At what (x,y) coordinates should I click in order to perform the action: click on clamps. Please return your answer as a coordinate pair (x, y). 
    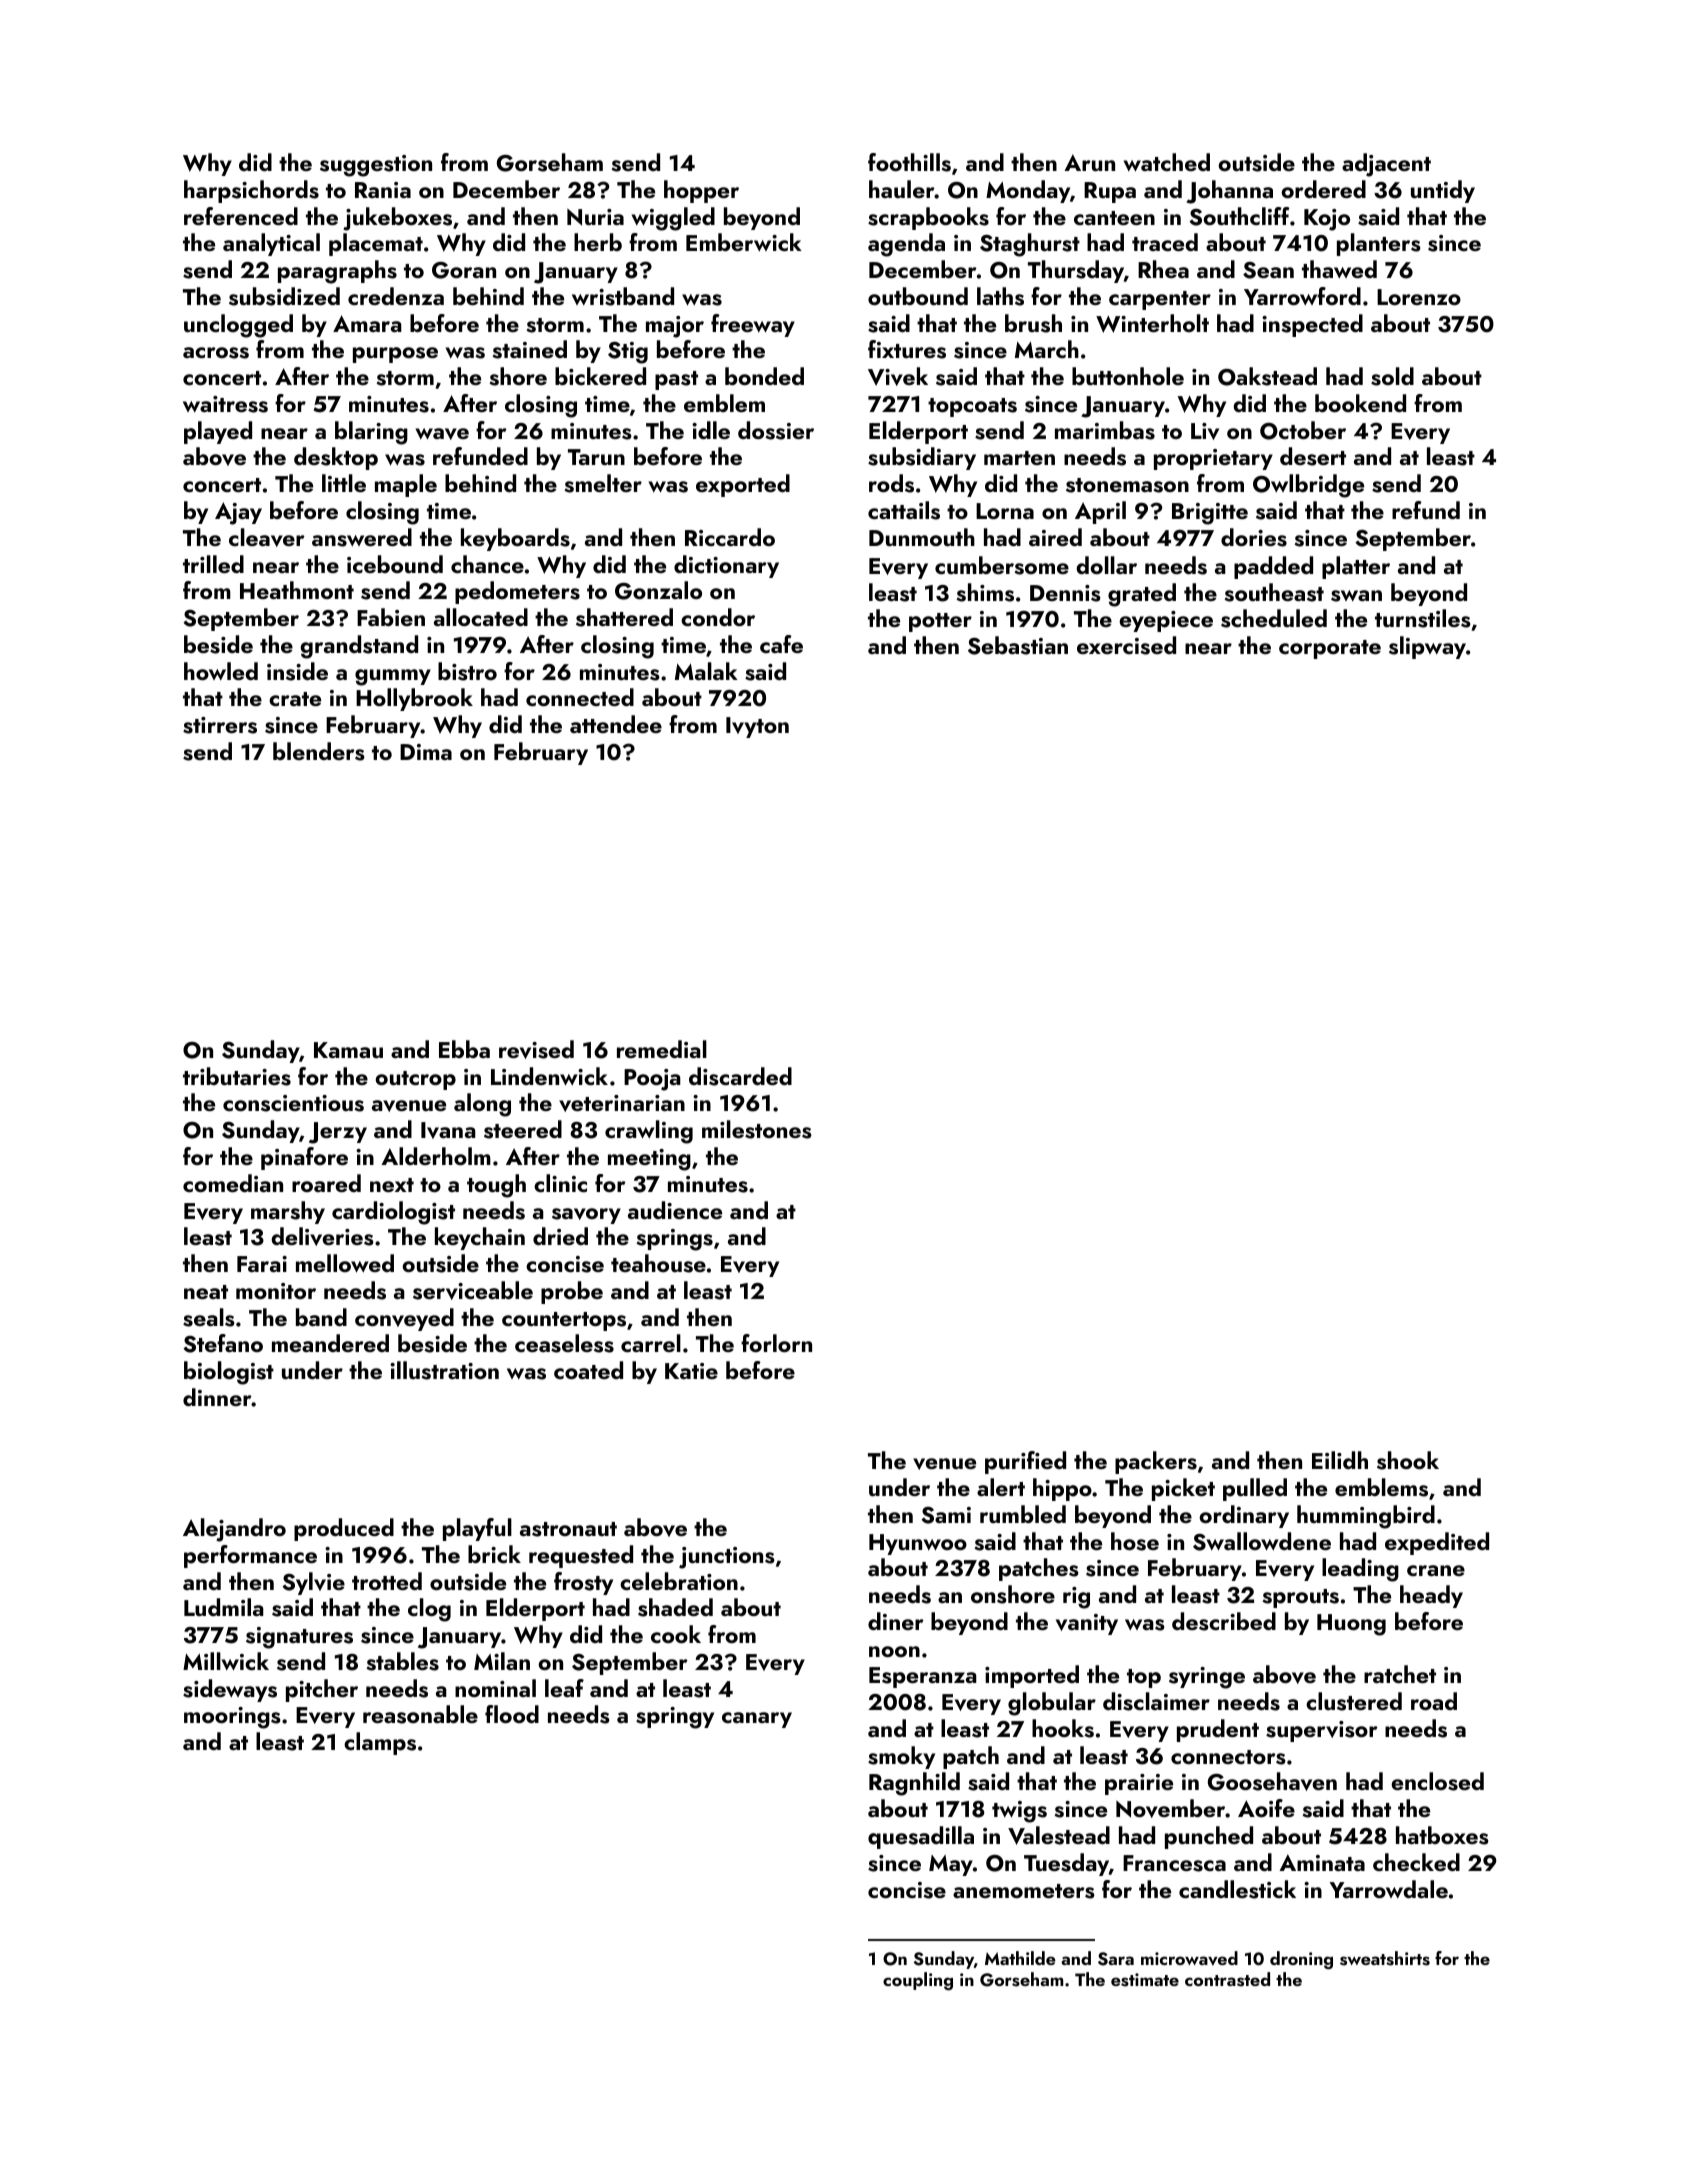
    Looking at the image, I should click on (380, 1743).
